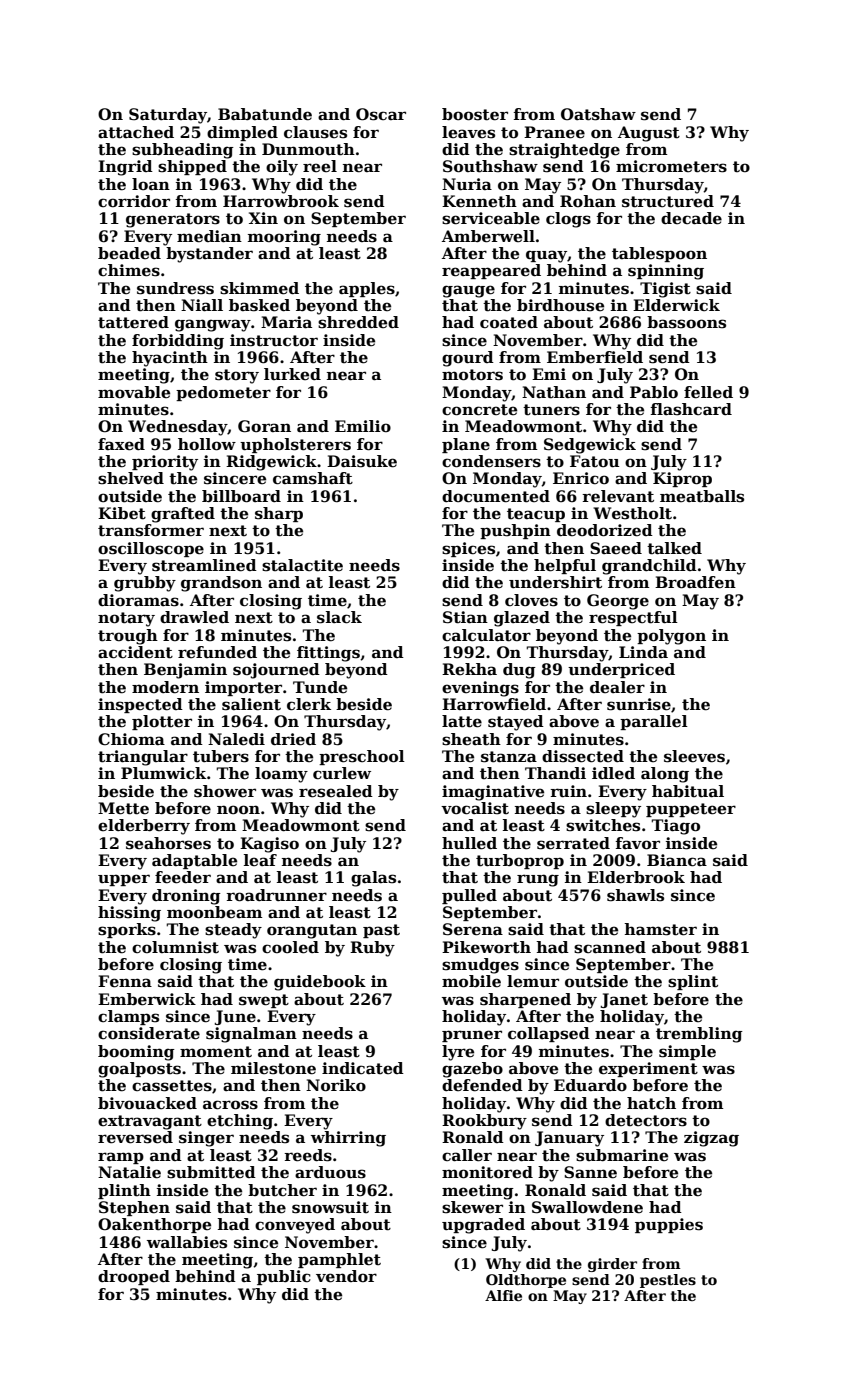 The image size is (849, 1400). Describe the element at coordinates (346, 1276) in the image. I see `vendor` at that location.
